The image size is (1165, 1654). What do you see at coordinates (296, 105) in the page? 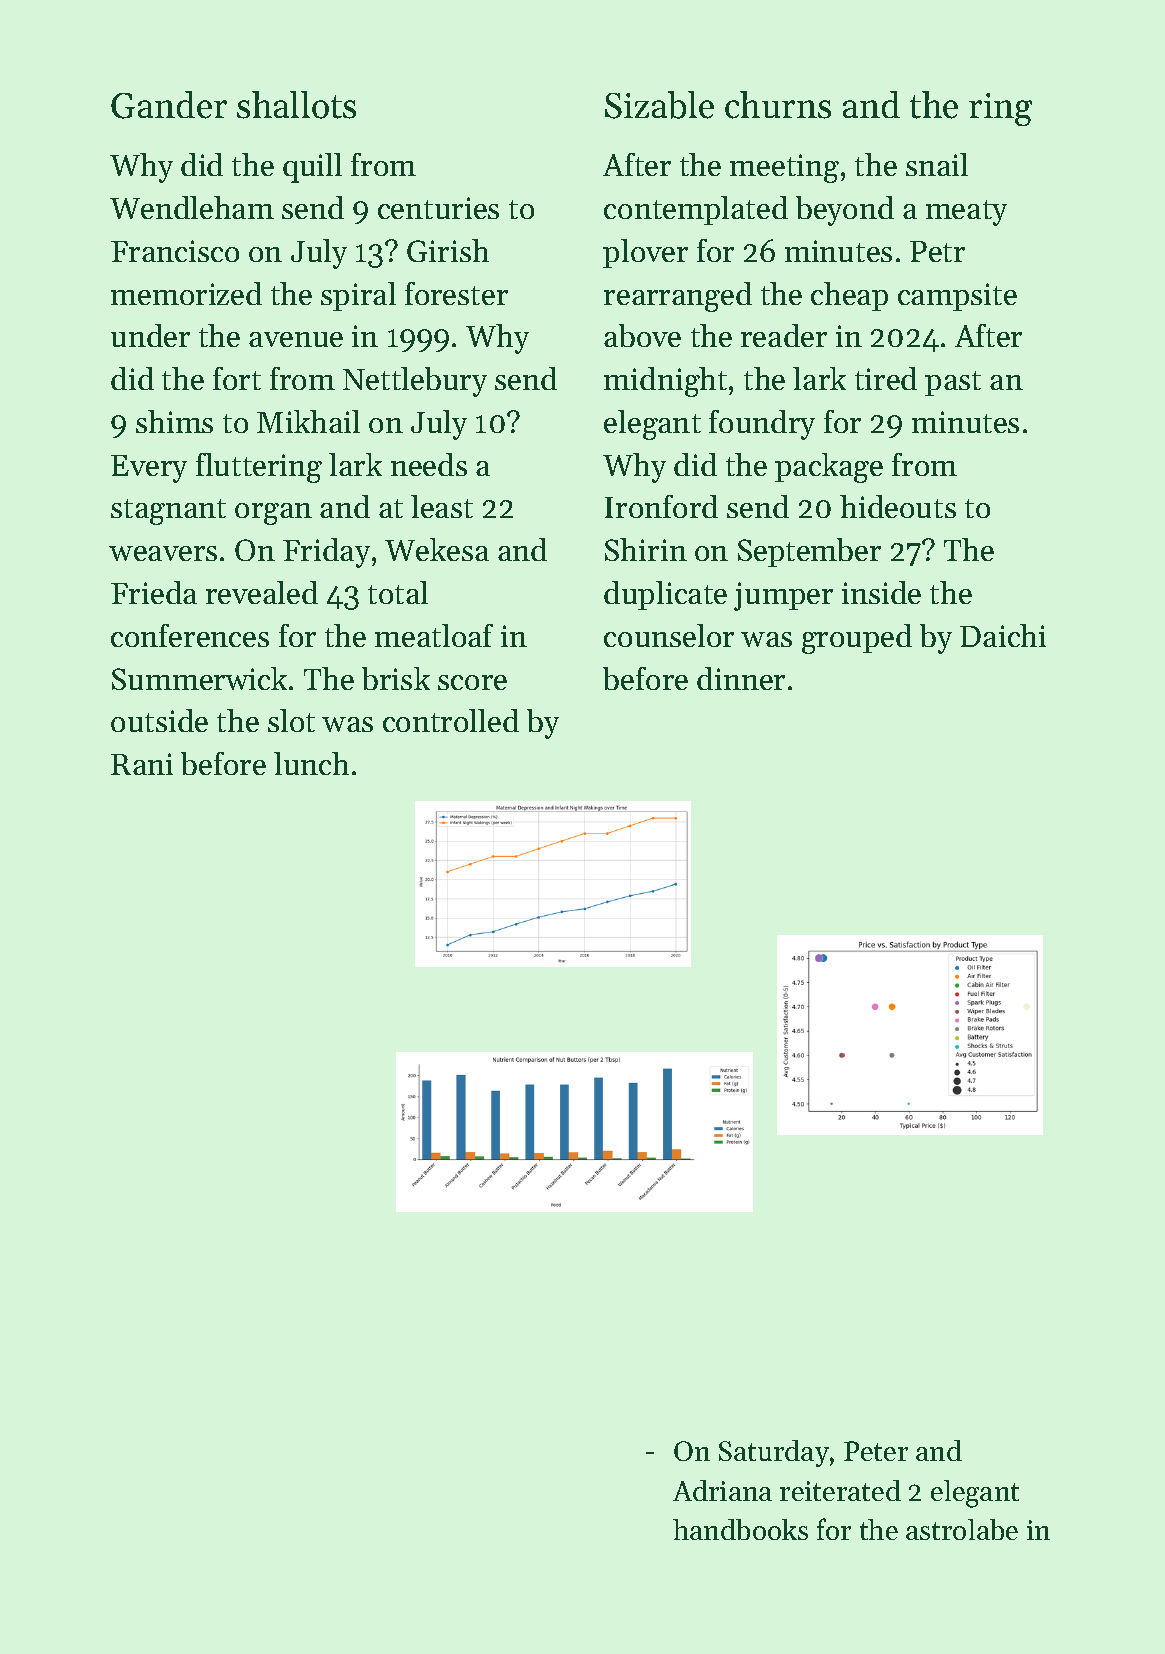
I see `shallots` at bounding box center [296, 105].
